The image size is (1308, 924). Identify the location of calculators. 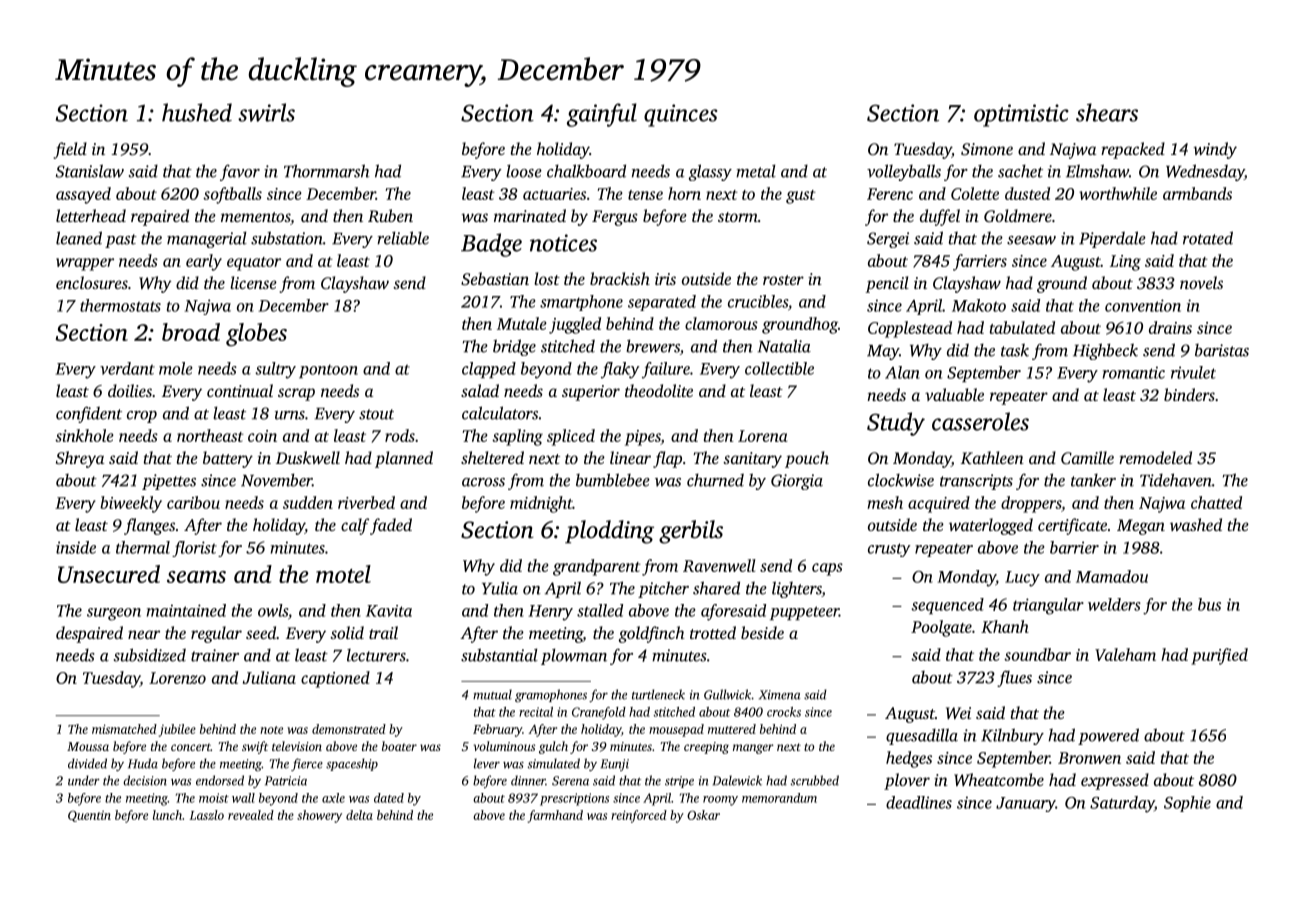
(500, 413).
